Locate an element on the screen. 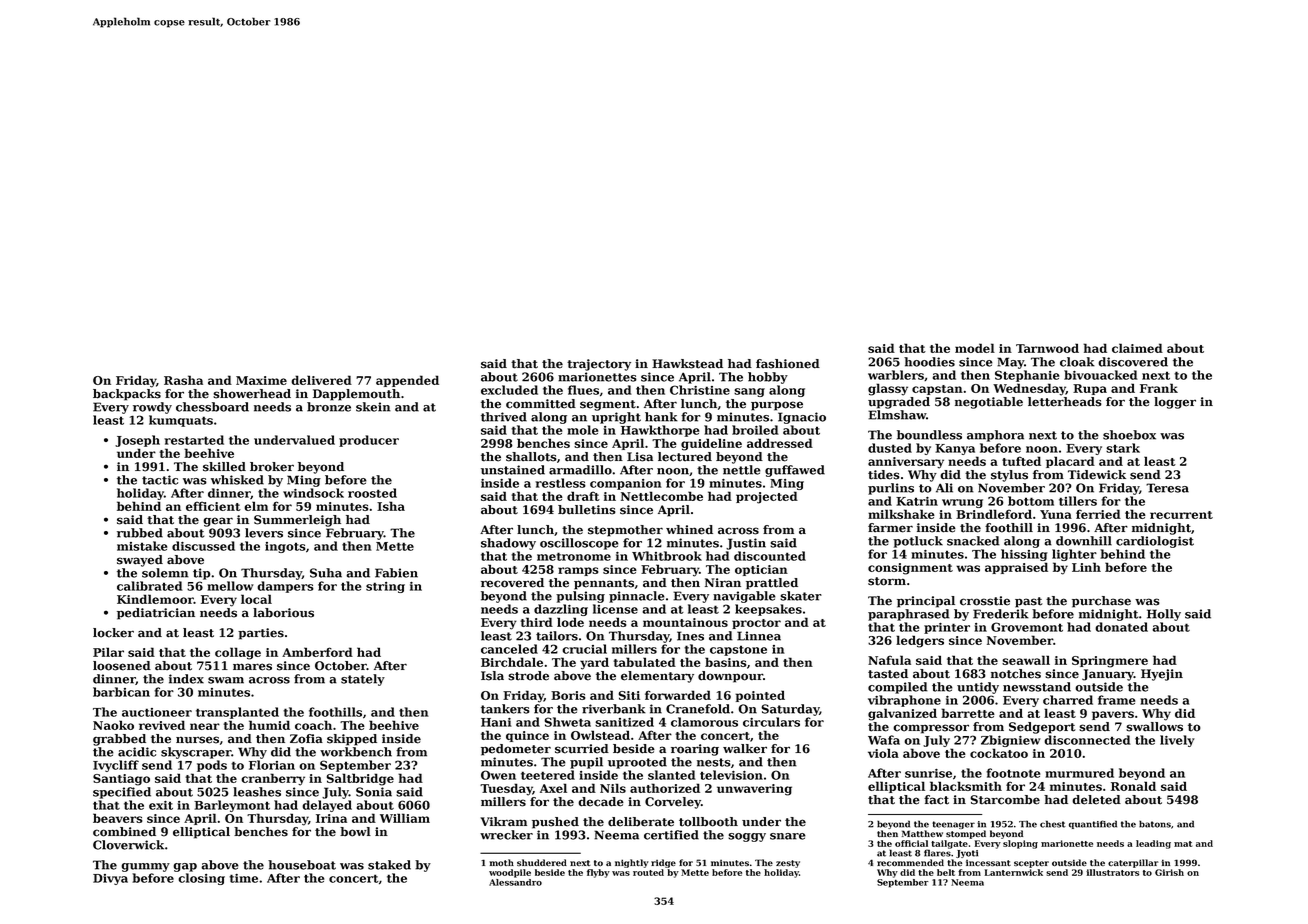 Image resolution: width=1308 pixels, height=924 pixels. Rasha is located at coordinates (183, 380).
